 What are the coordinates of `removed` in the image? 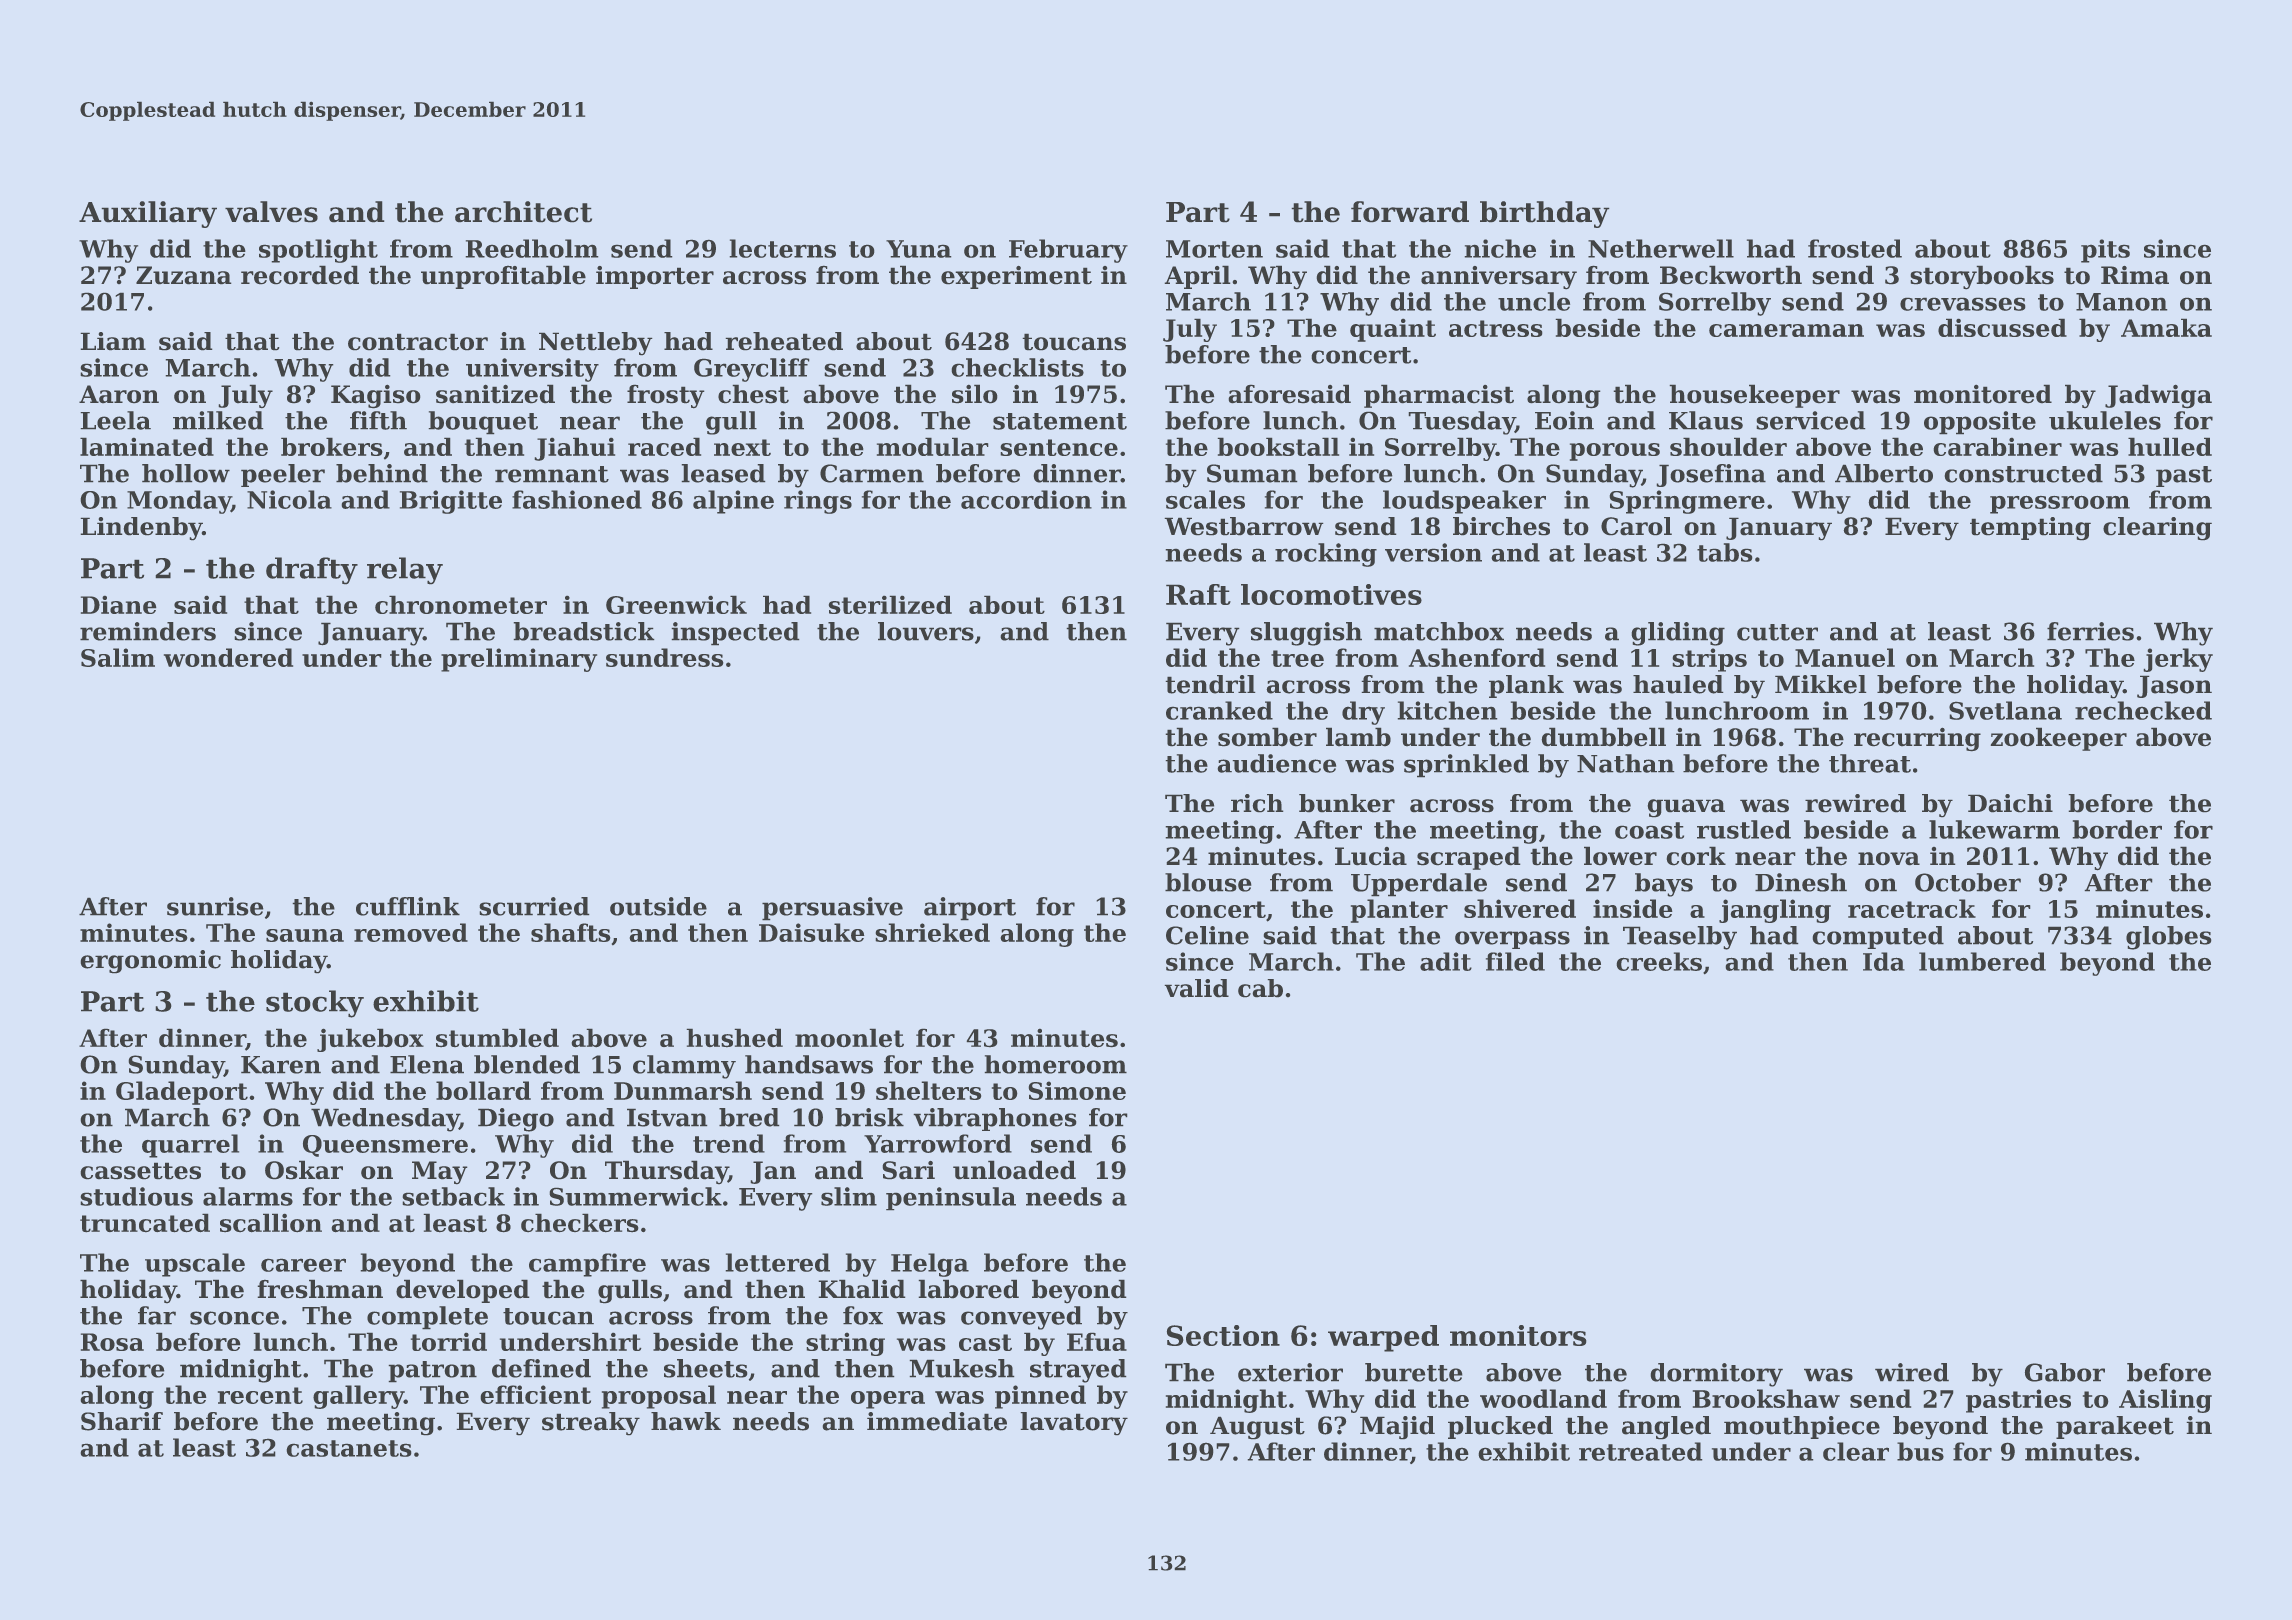 It's located at (411, 932).
